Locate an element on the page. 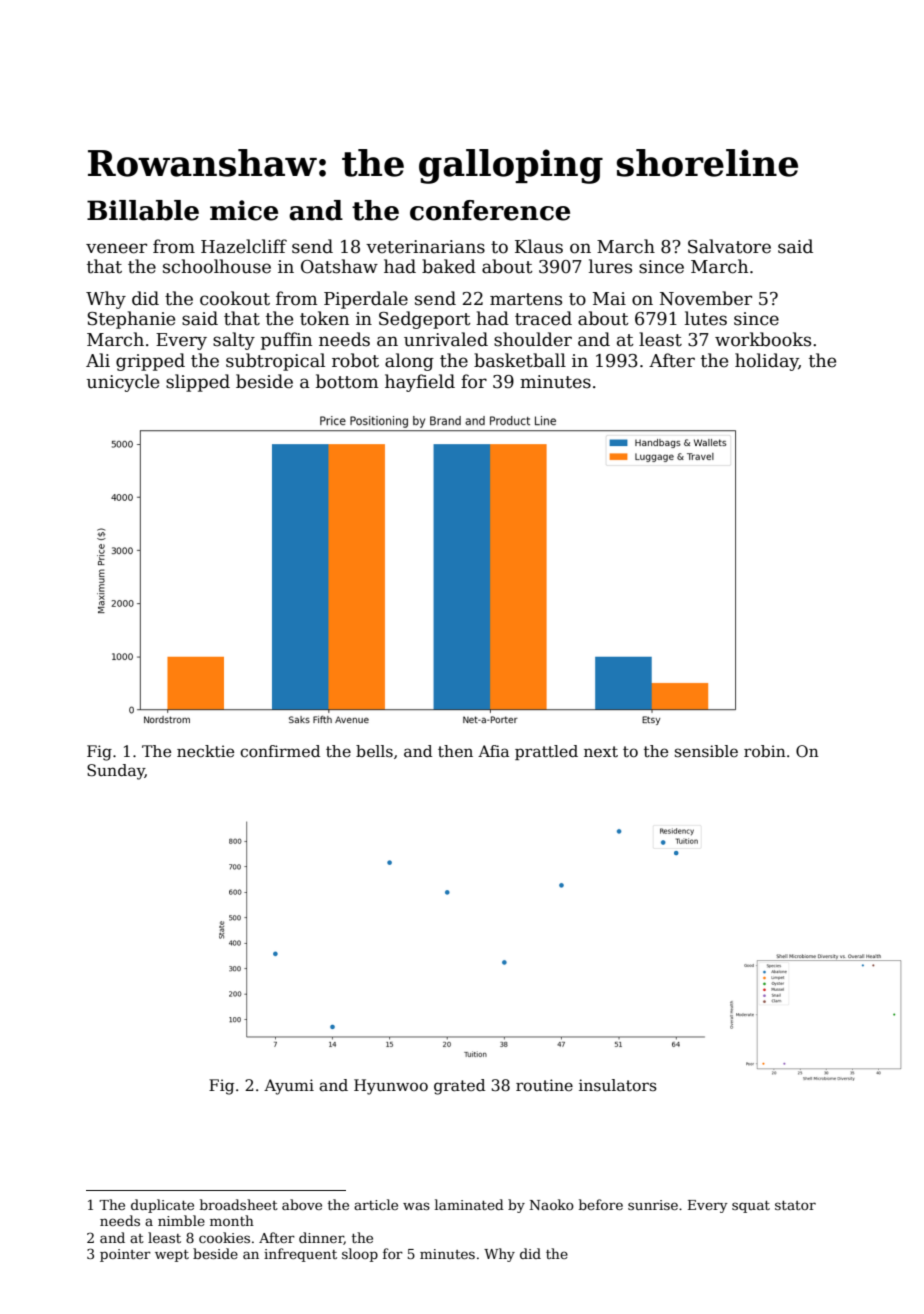 The image size is (924, 1314). slipped is located at coordinates (198, 383).
